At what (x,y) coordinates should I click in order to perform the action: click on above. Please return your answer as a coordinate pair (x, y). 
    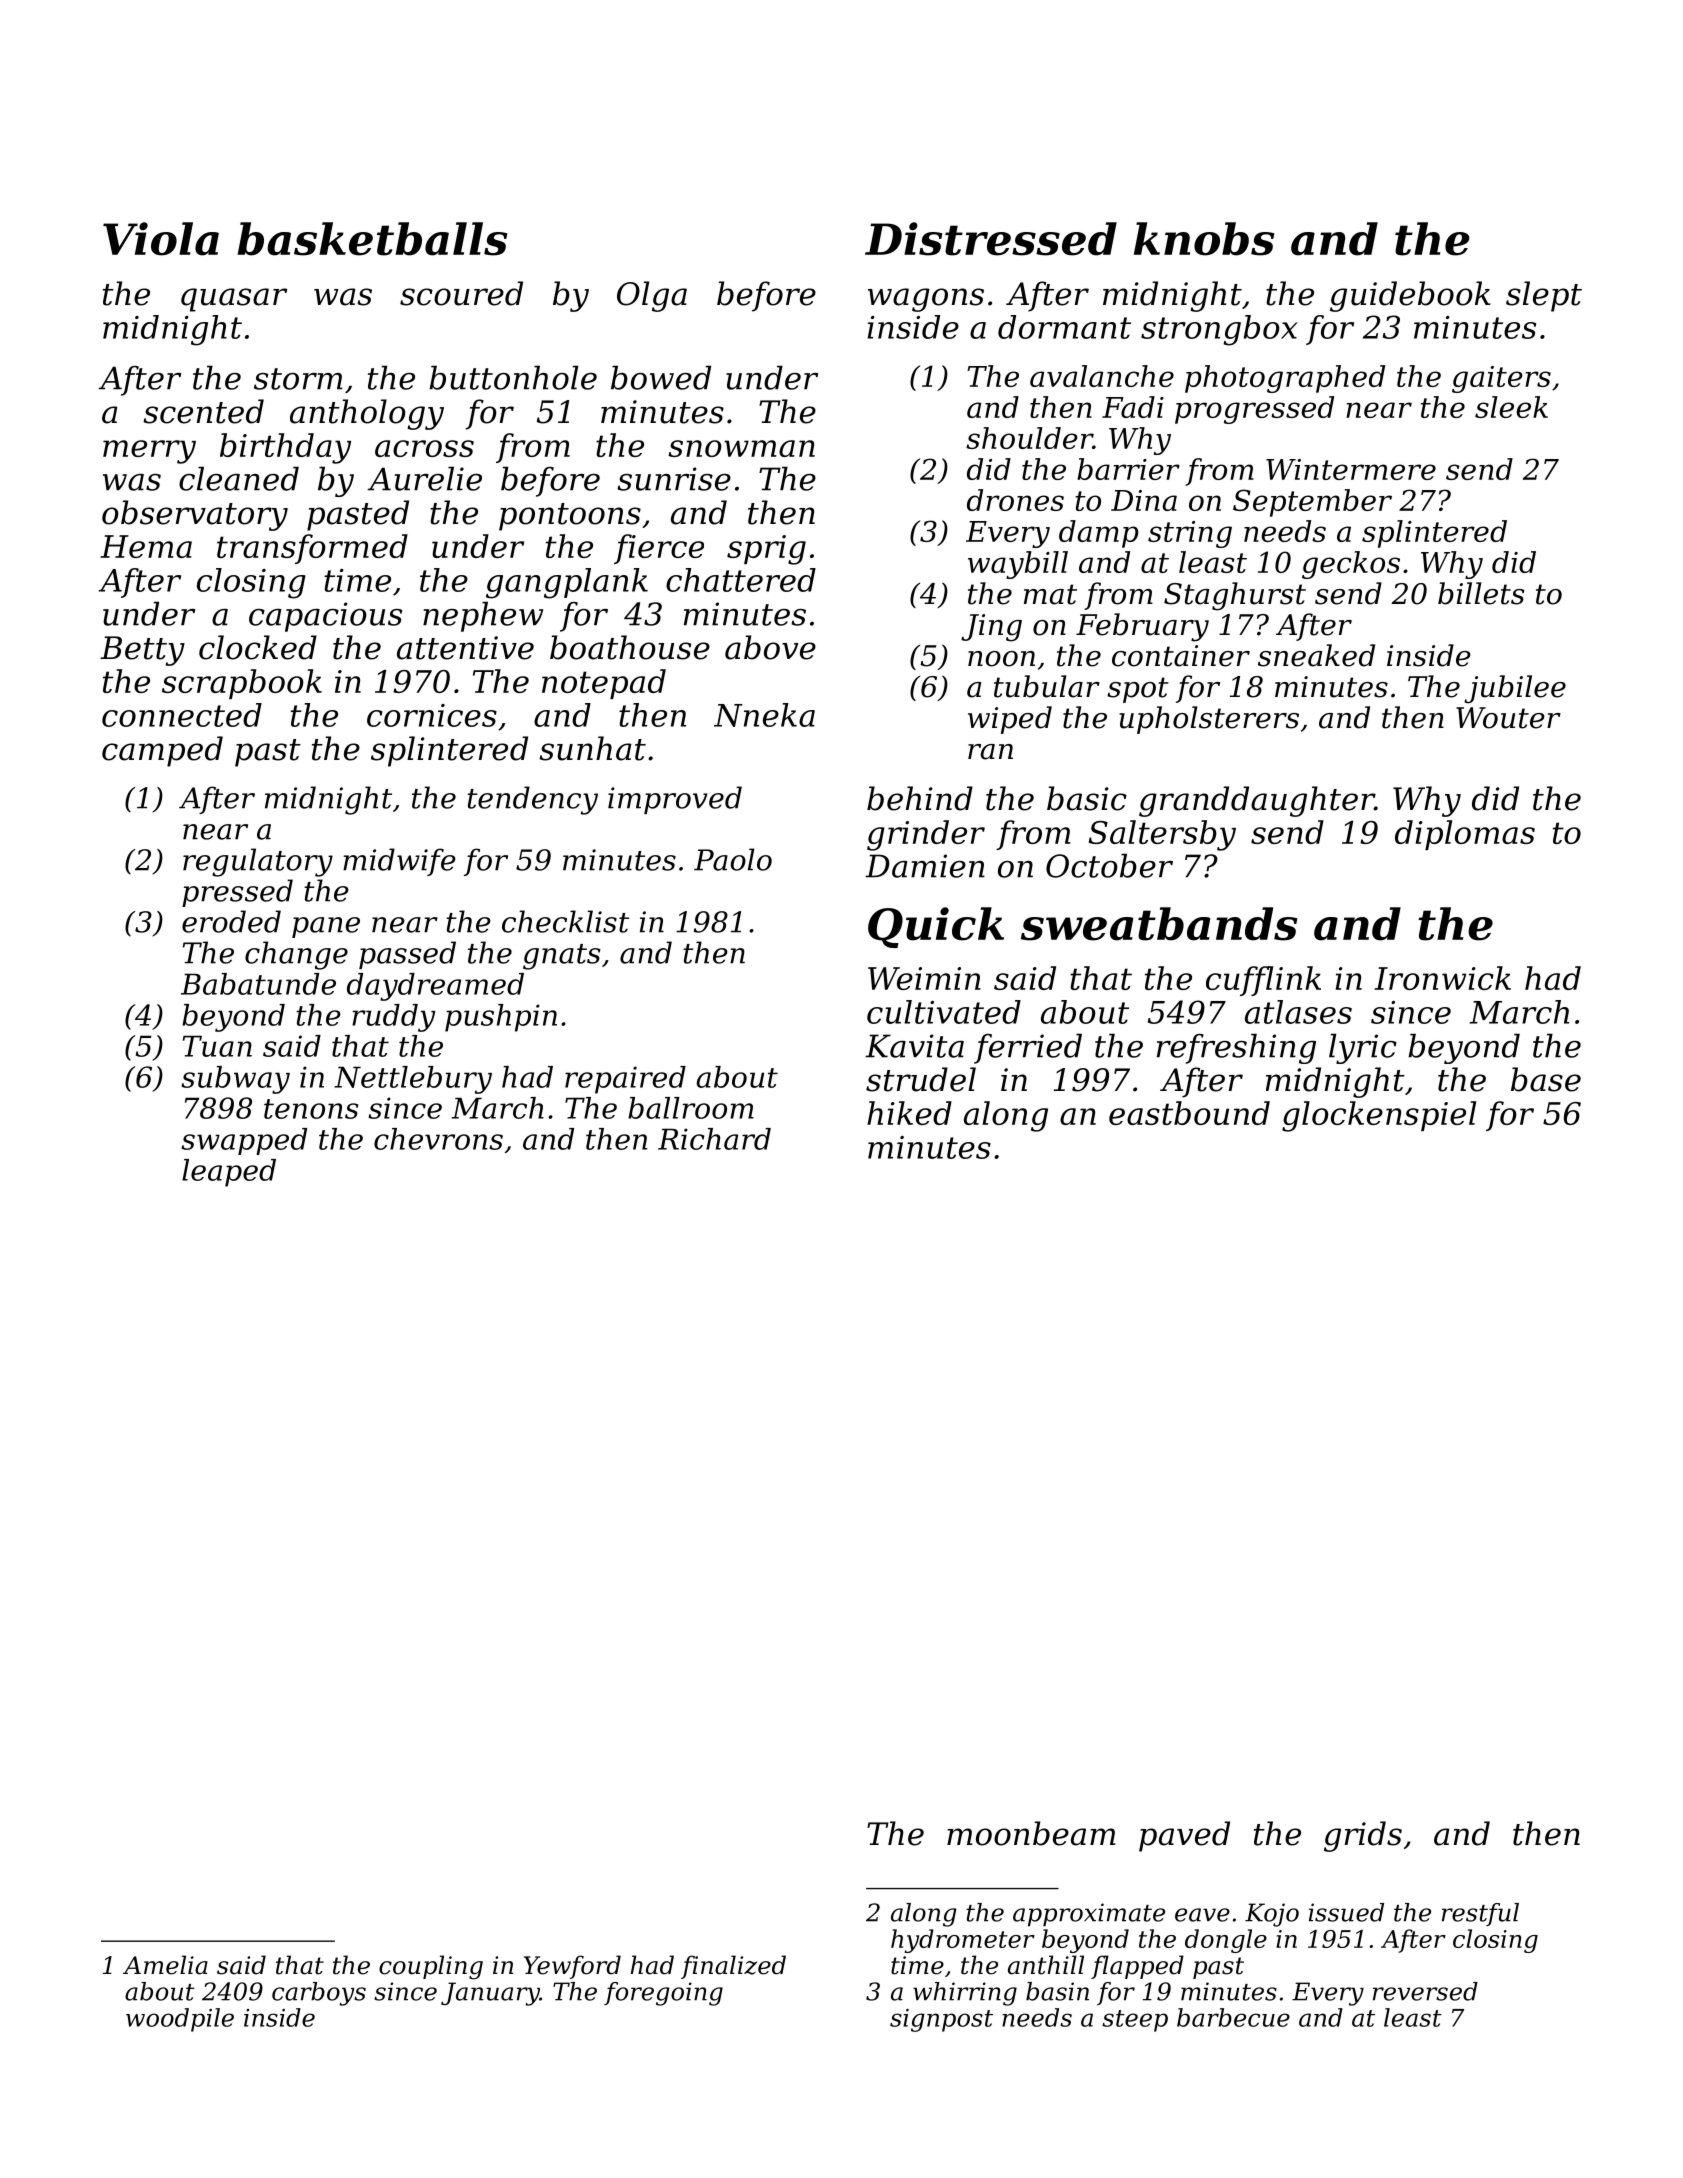
    Looking at the image, I should click on (770, 647).
